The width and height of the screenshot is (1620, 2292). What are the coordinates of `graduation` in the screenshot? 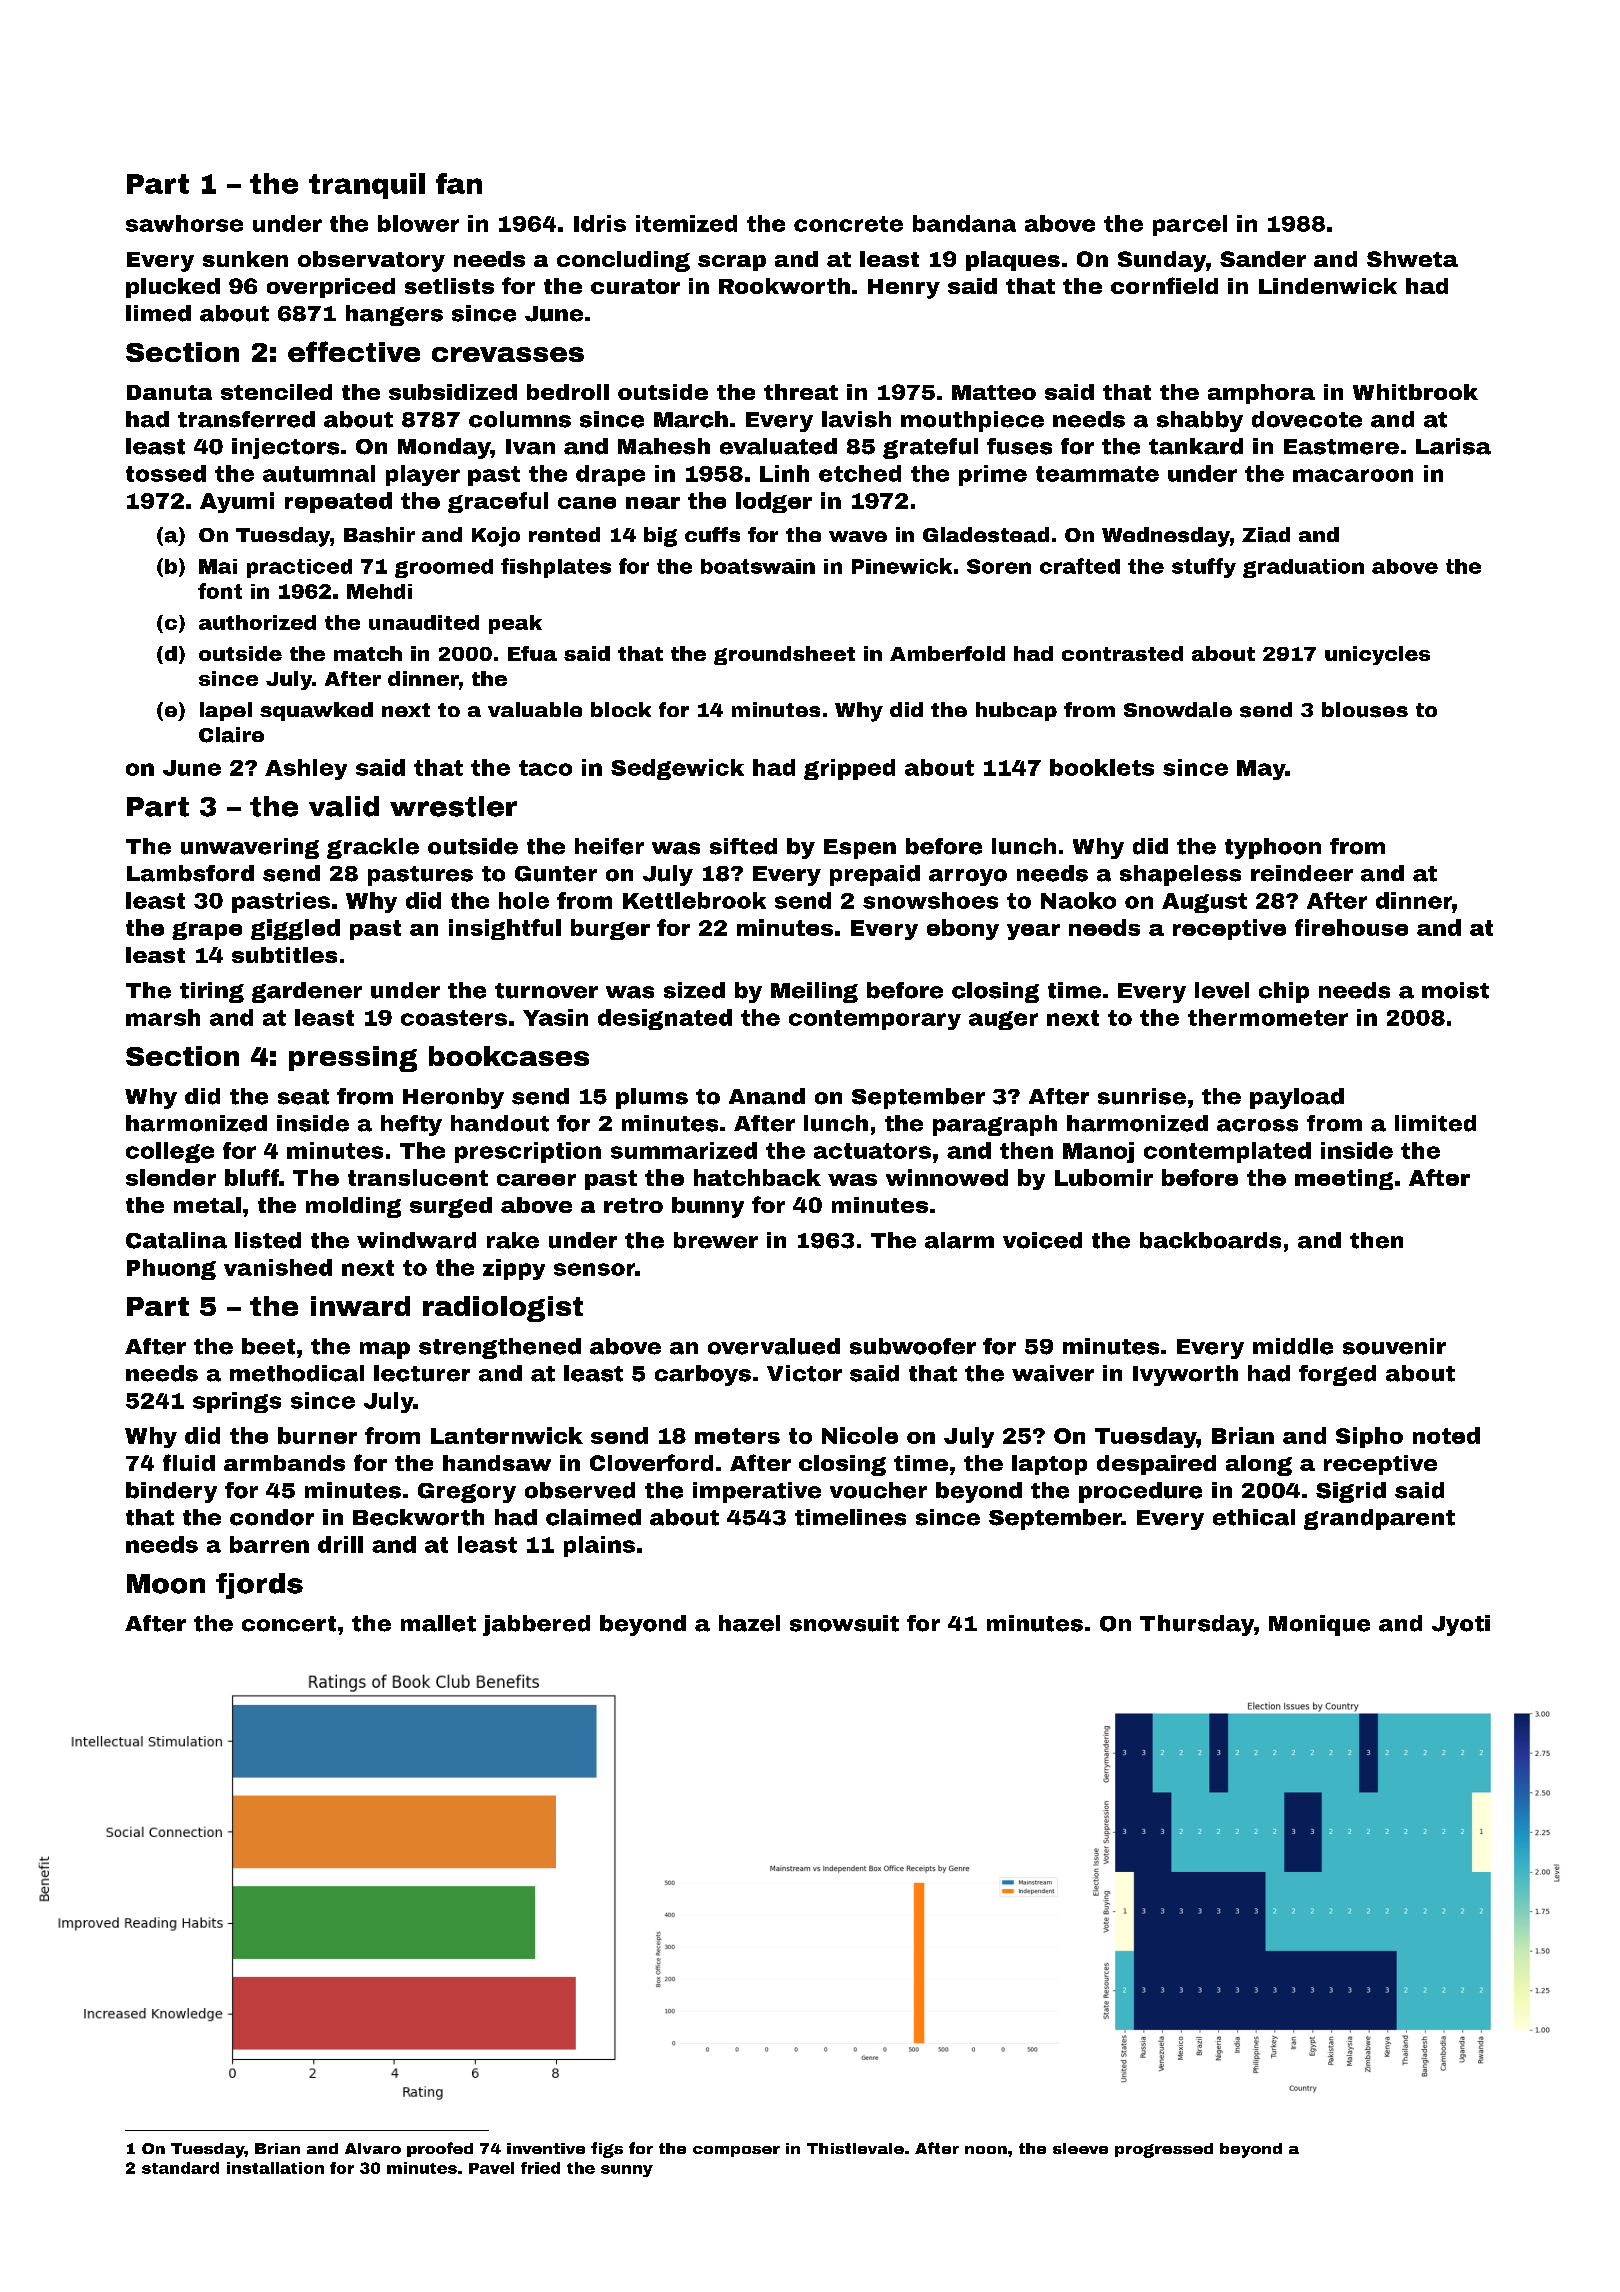 It's located at (1303, 568).
